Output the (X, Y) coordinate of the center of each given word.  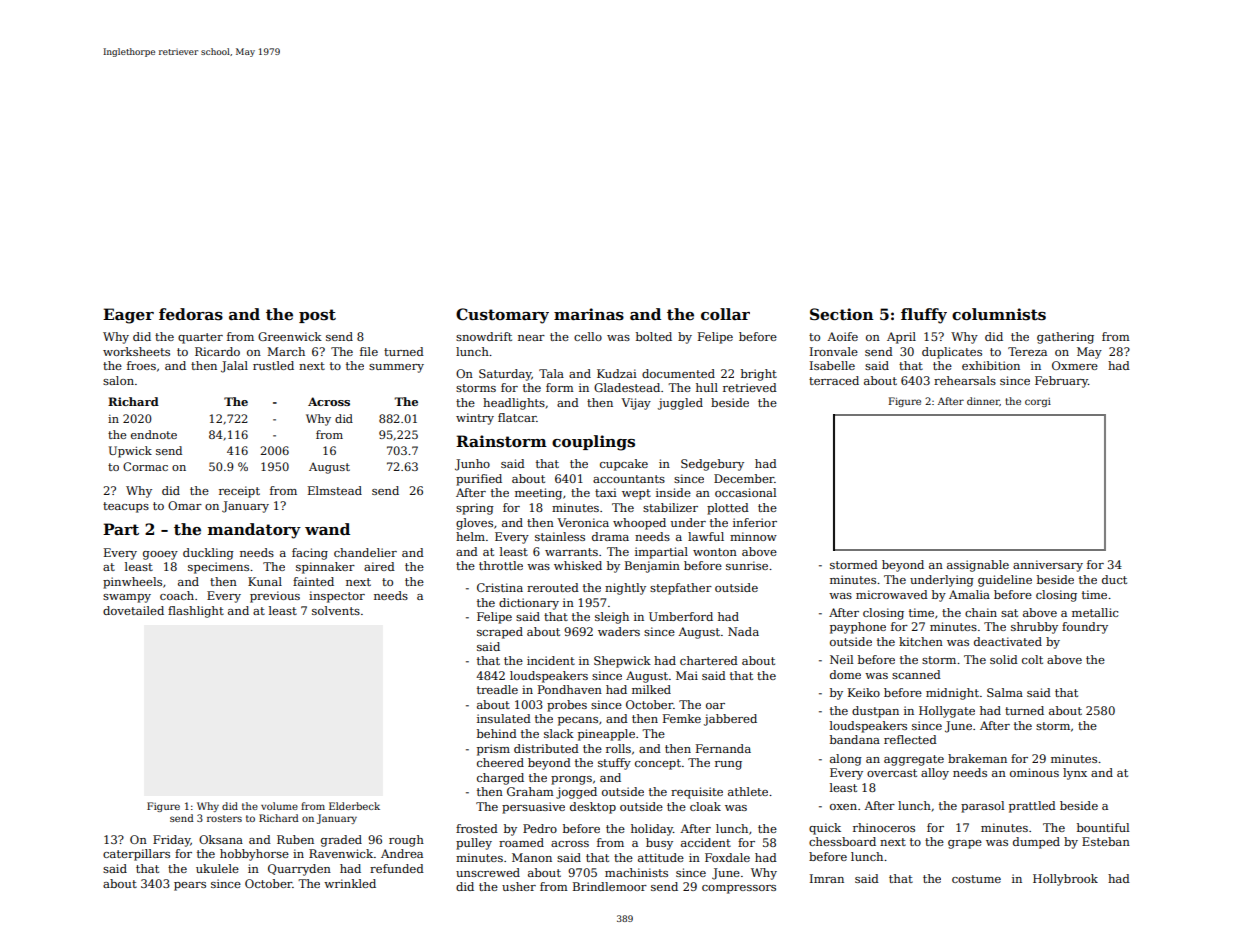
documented (678, 373)
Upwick (130, 452)
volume (279, 806)
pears (190, 886)
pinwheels (132, 583)
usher (519, 886)
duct (1114, 579)
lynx (1075, 774)
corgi (1038, 402)
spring (475, 509)
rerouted (553, 587)
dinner (983, 401)
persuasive (533, 808)
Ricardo (217, 351)
